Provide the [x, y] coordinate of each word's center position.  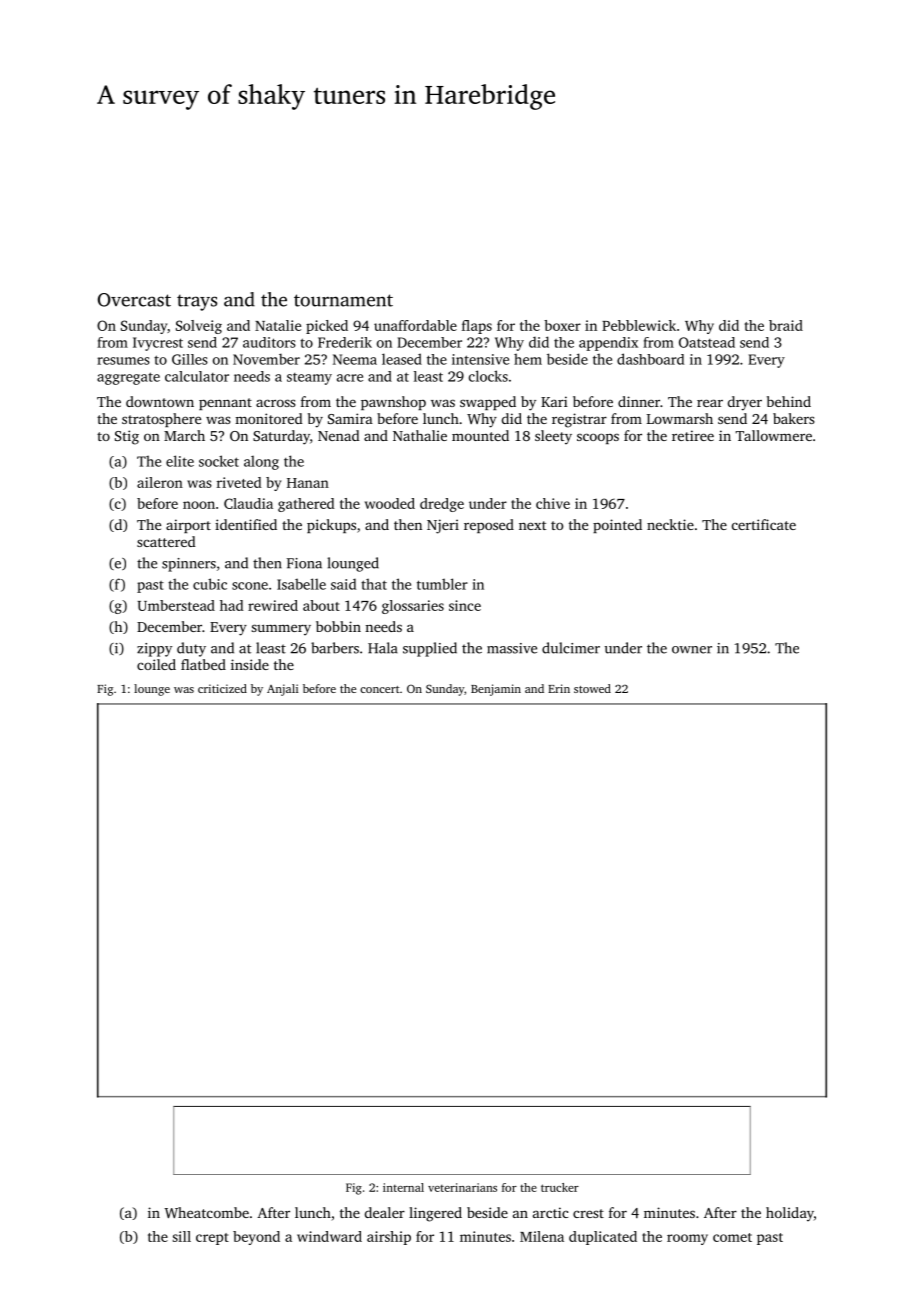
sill [181, 1236]
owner [692, 650]
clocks [488, 376]
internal [403, 1187]
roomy [687, 1239]
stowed [592, 688]
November [266, 359]
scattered [166, 541]
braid [786, 325]
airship [389, 1238]
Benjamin [496, 690]
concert [380, 689]
